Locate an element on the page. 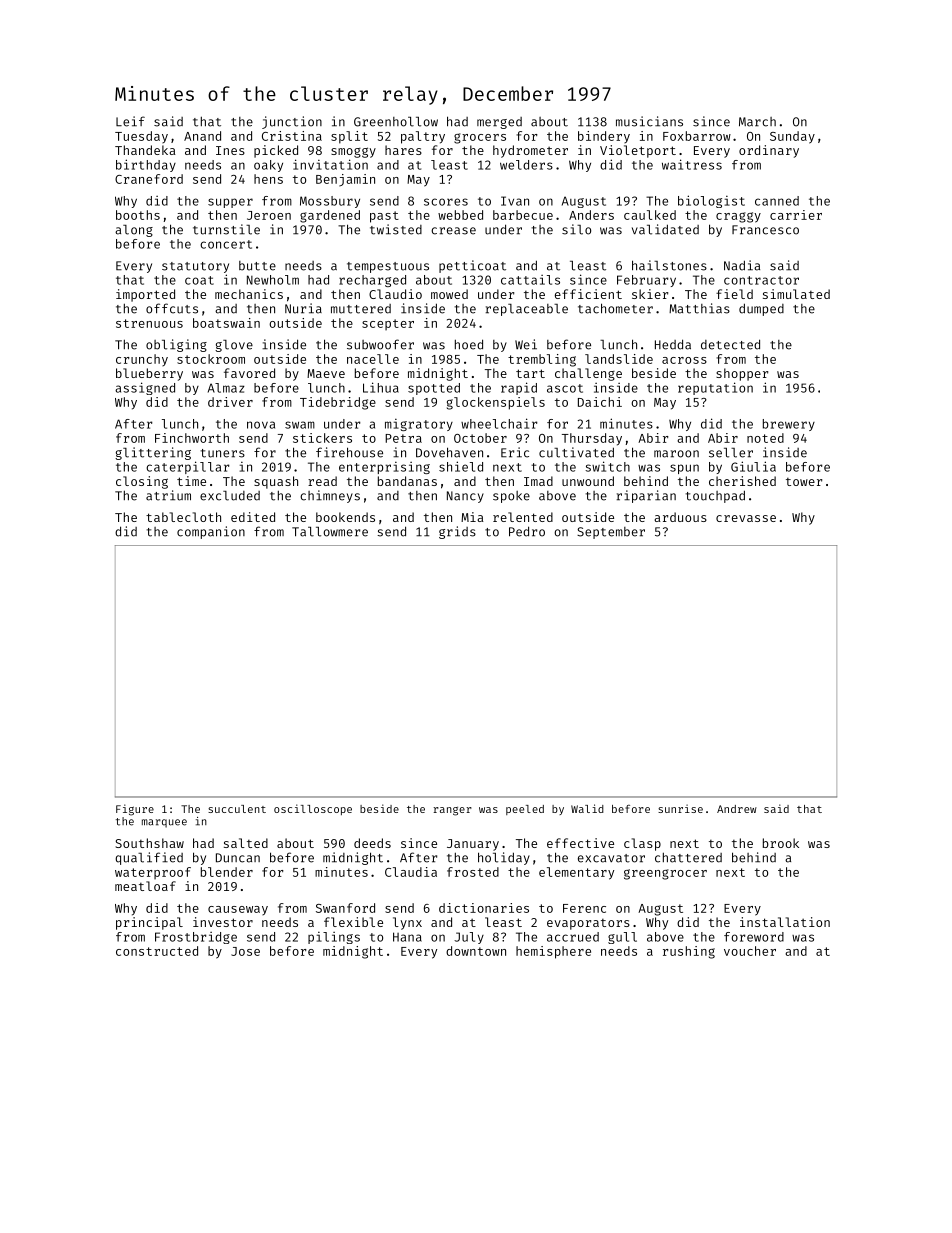 The width and height of the document is (952, 1233). Walid is located at coordinates (587, 808).
